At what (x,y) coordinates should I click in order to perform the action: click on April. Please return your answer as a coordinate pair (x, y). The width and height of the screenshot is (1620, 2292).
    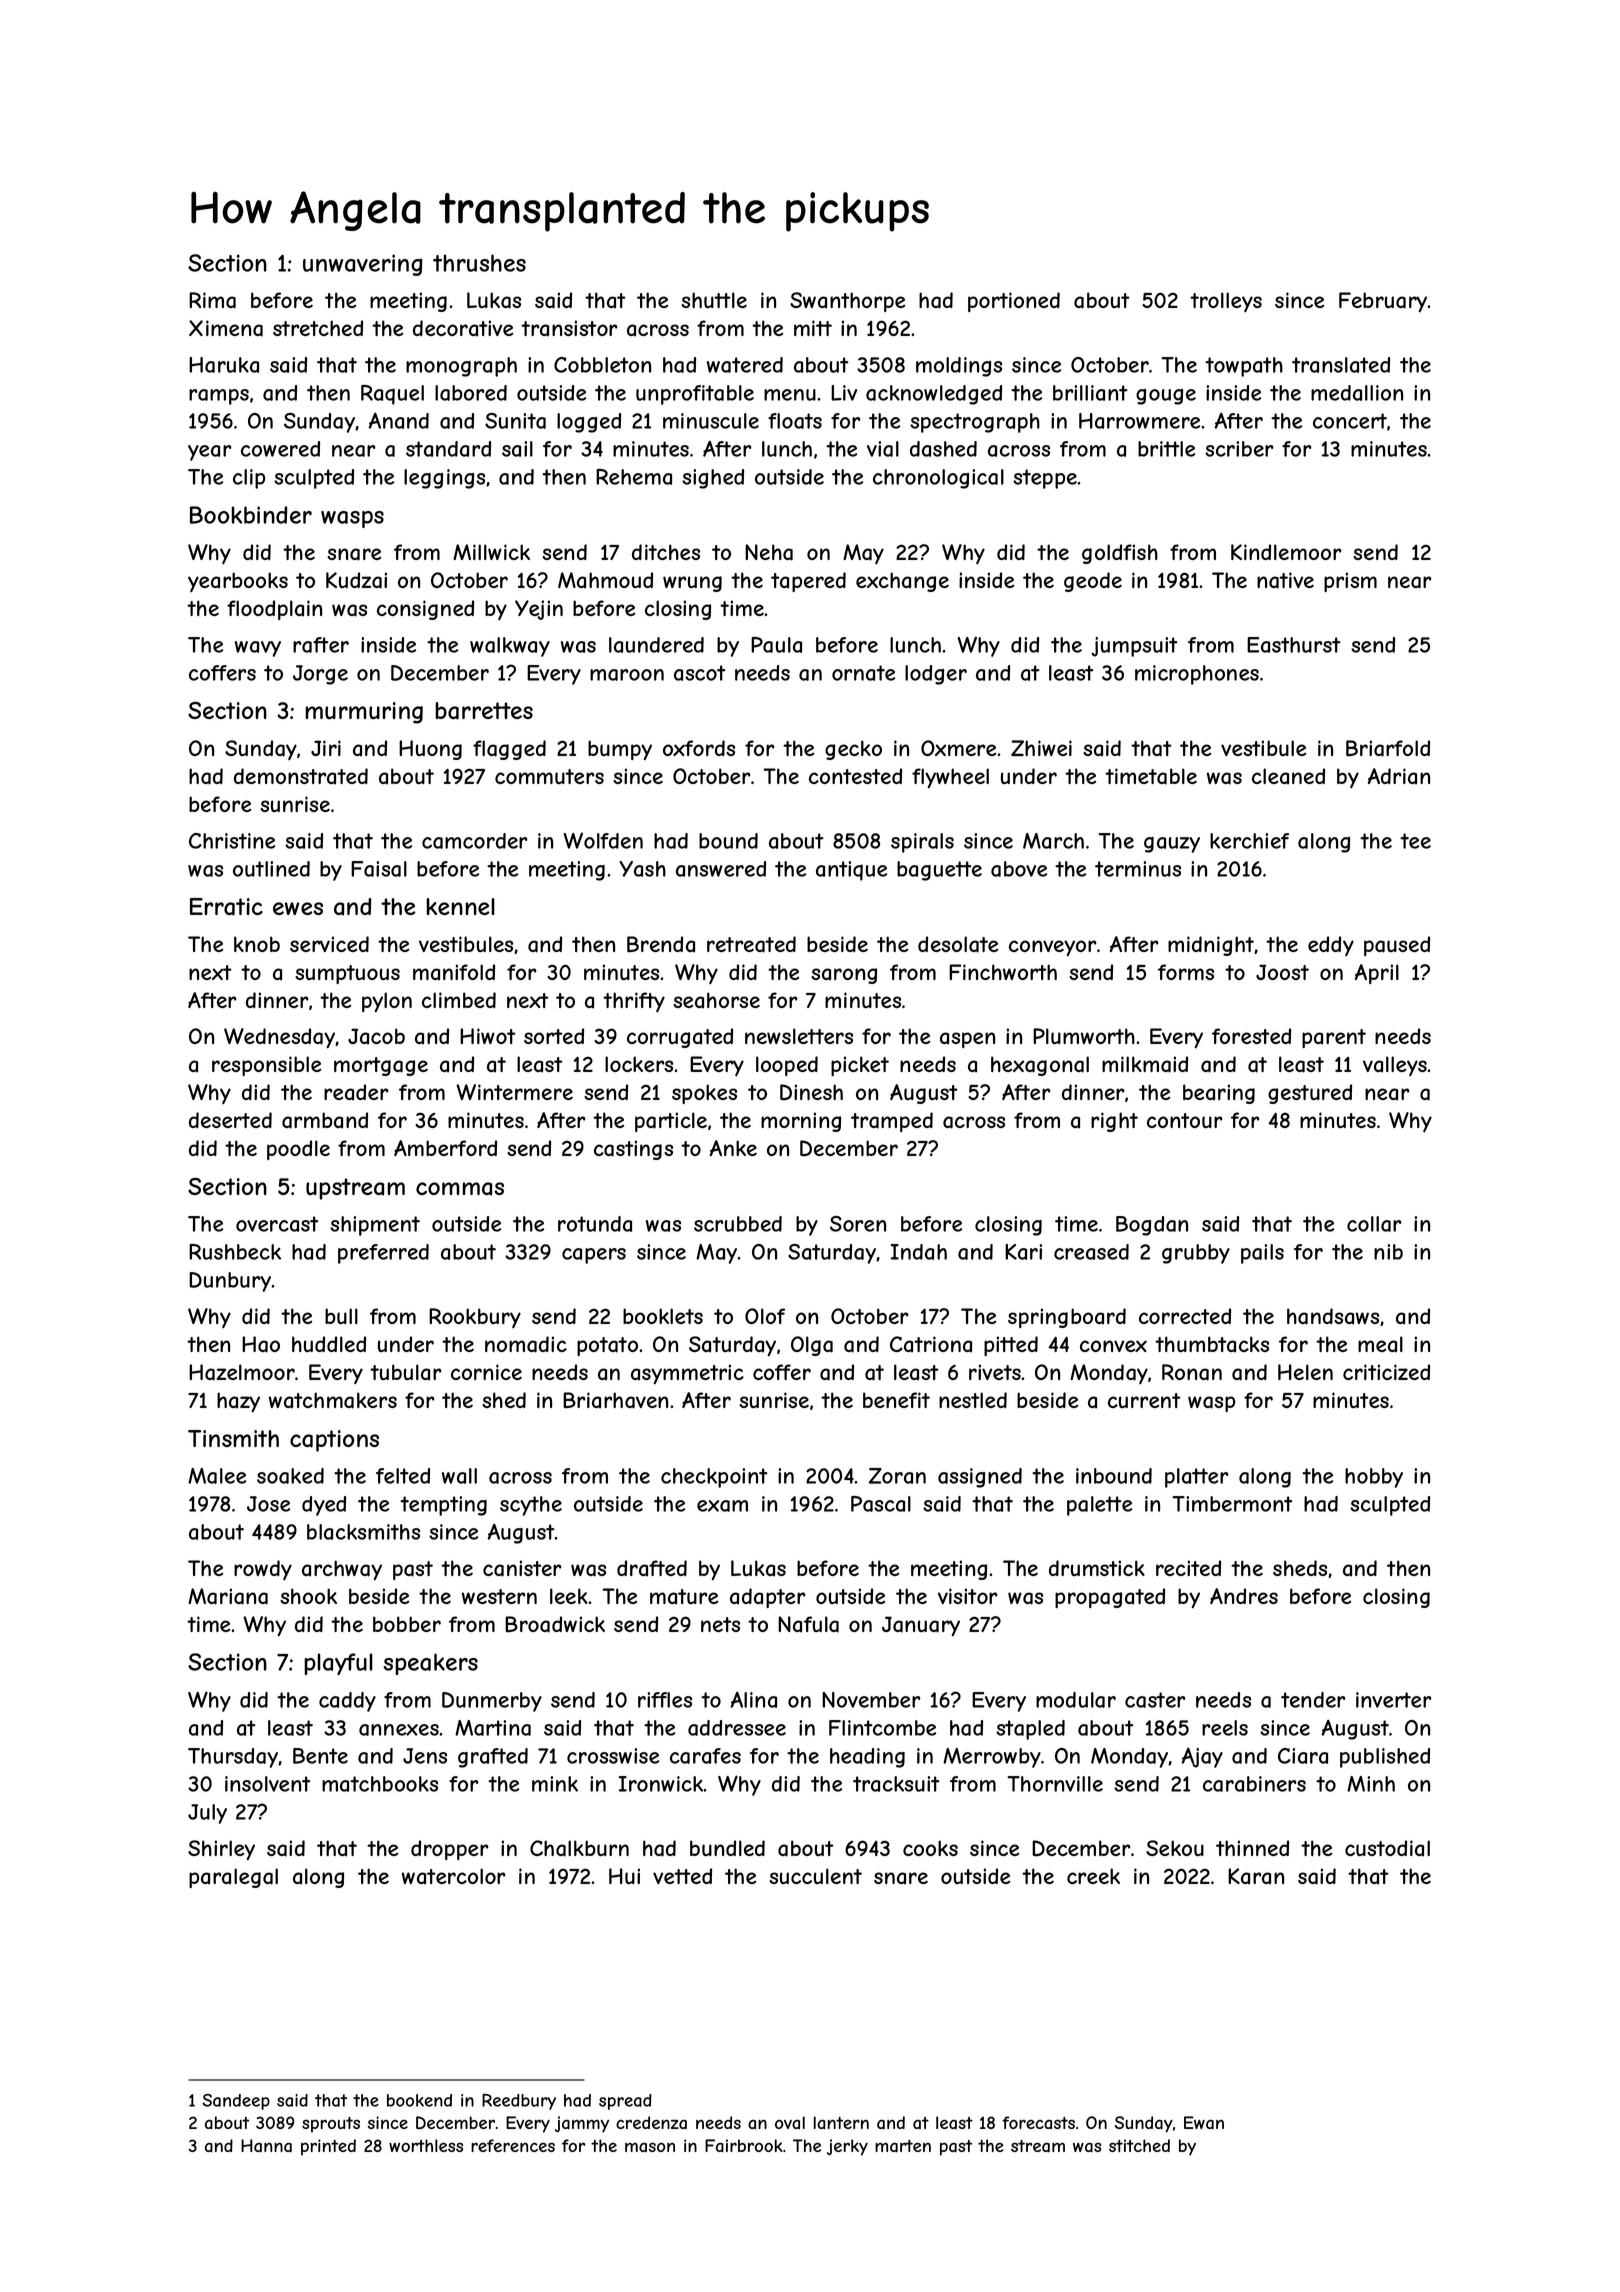
    Looking at the image, I should click on (1377, 974).
